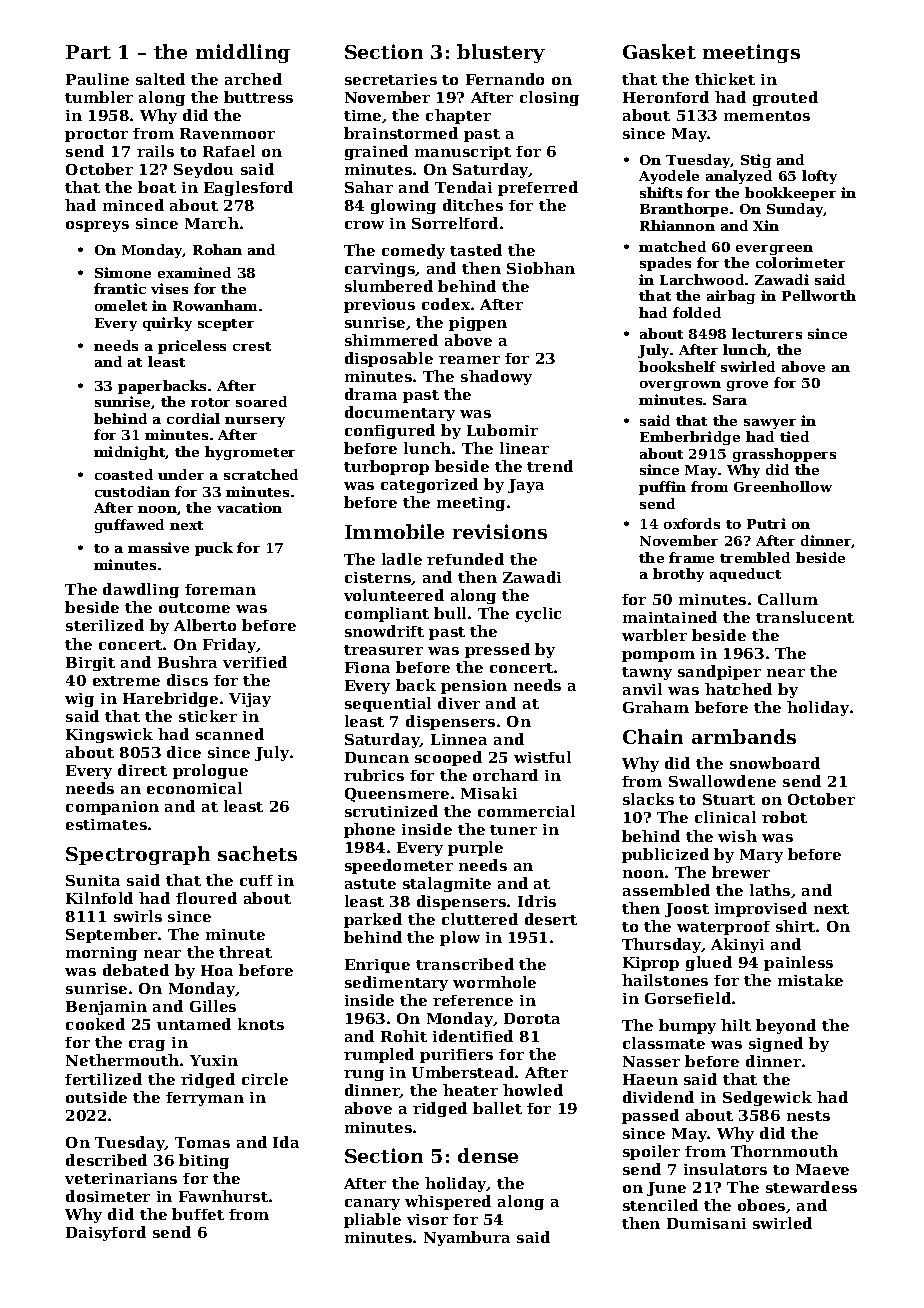  I want to click on Mary, so click(761, 856).
